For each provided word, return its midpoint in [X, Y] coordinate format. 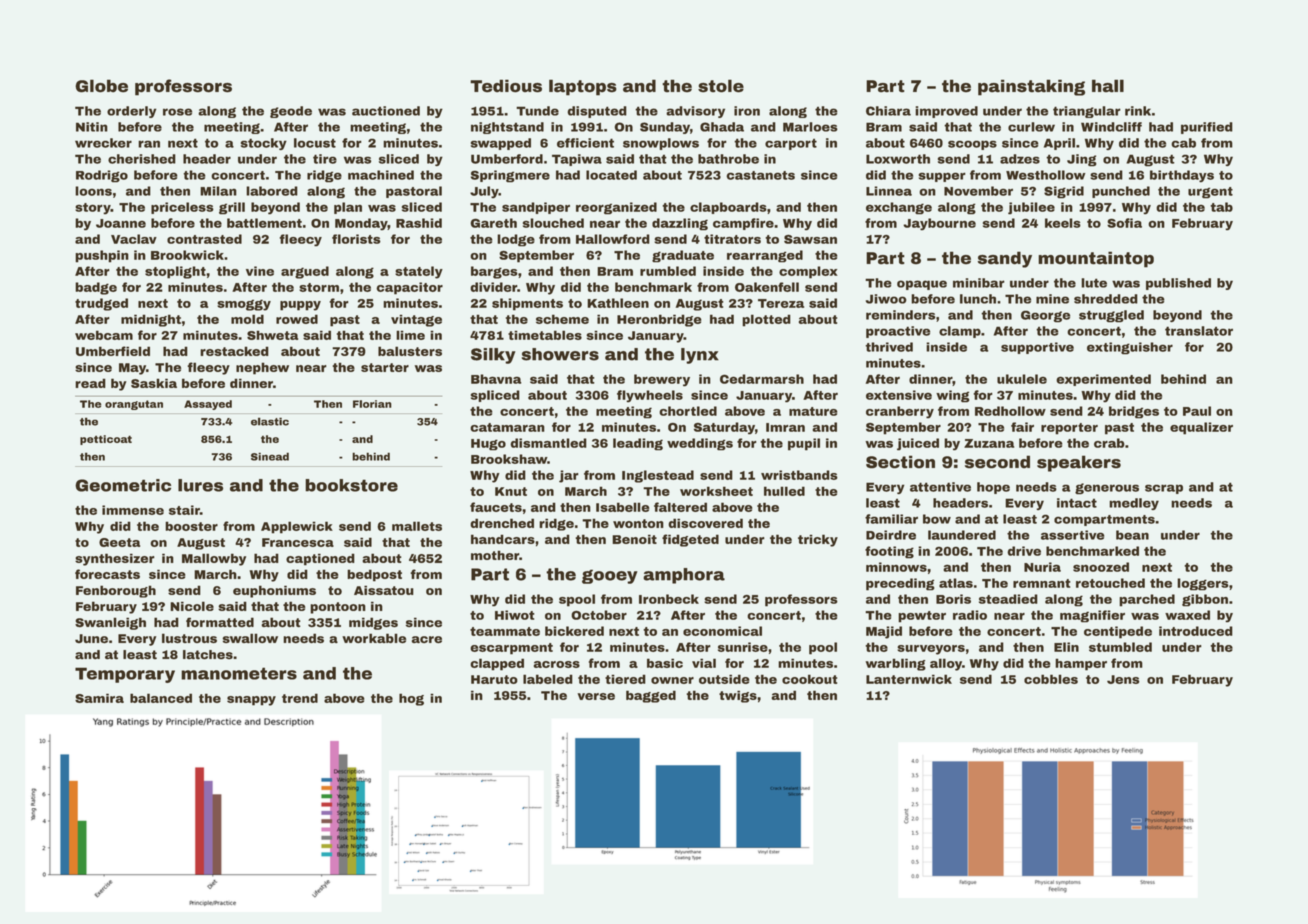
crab [1109, 443]
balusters [410, 351]
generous [1107, 489]
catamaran [507, 427]
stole [721, 86]
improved [946, 112]
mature [813, 411]
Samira [99, 698]
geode [291, 112]
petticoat [106, 440]
